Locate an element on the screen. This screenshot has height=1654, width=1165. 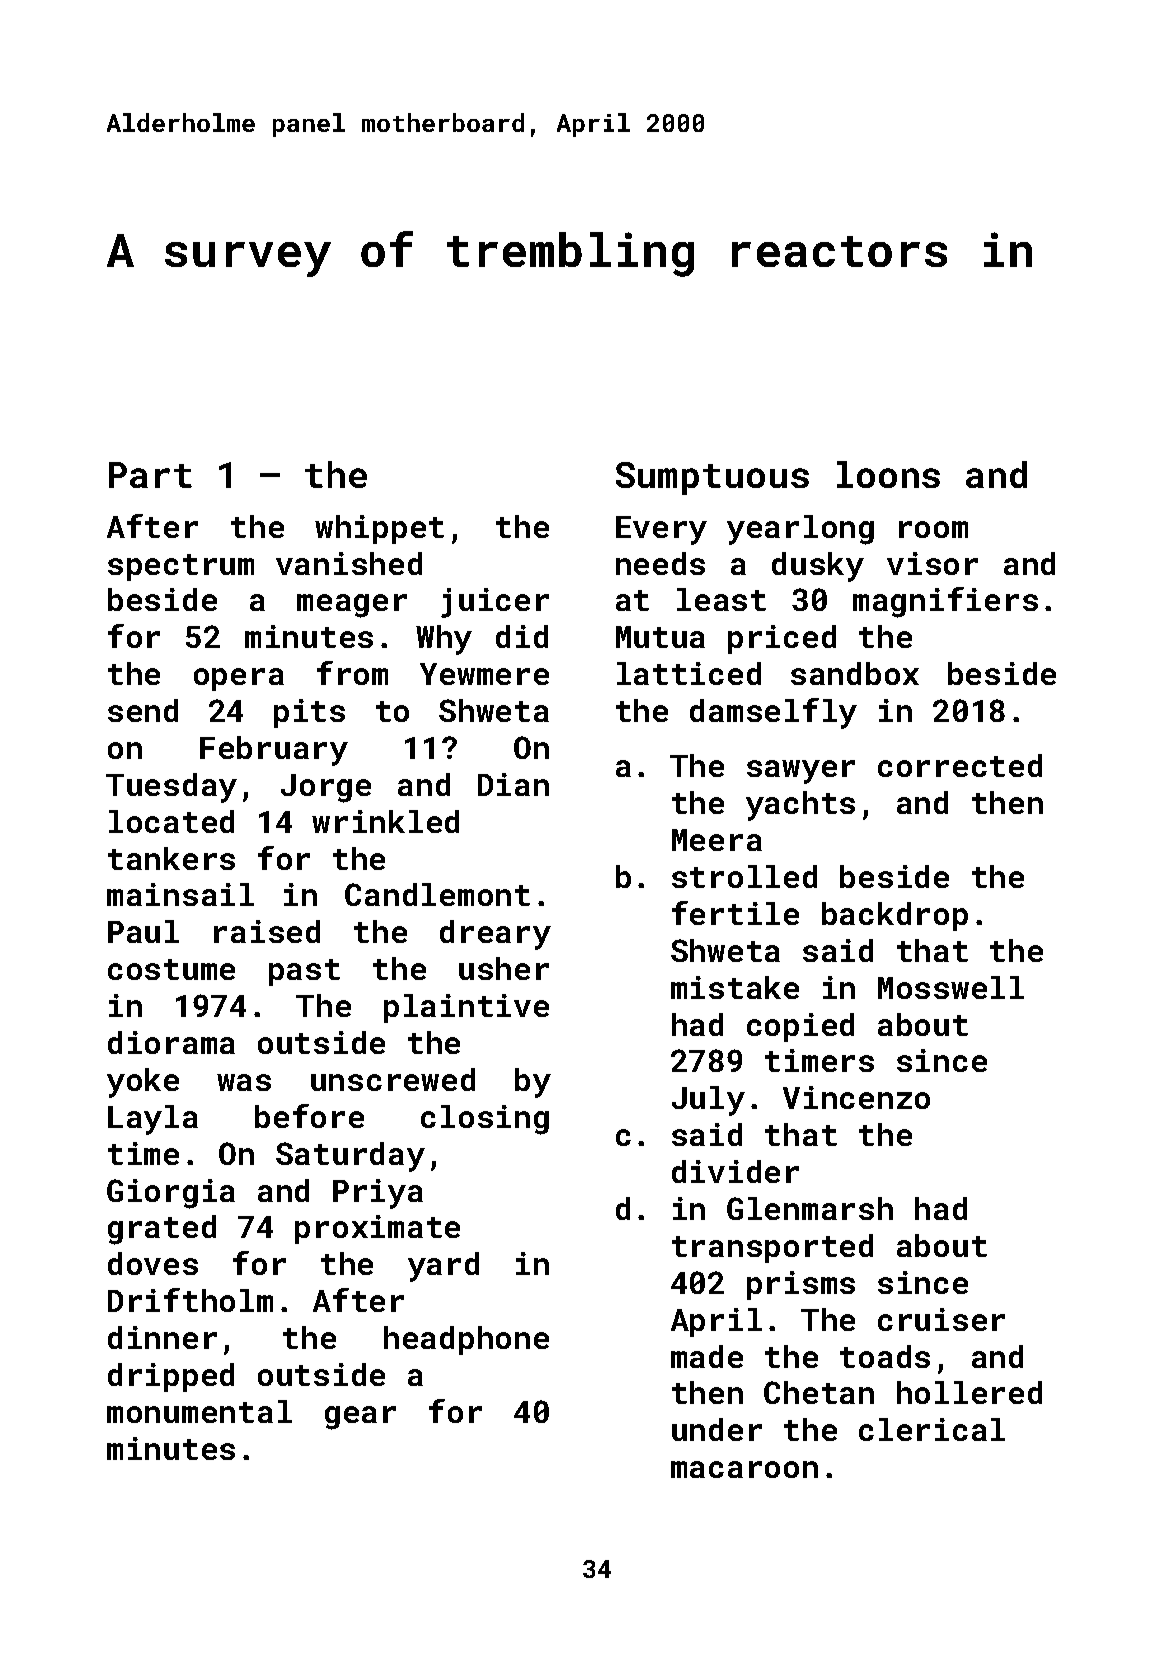
Mosswell is located at coordinates (951, 987).
